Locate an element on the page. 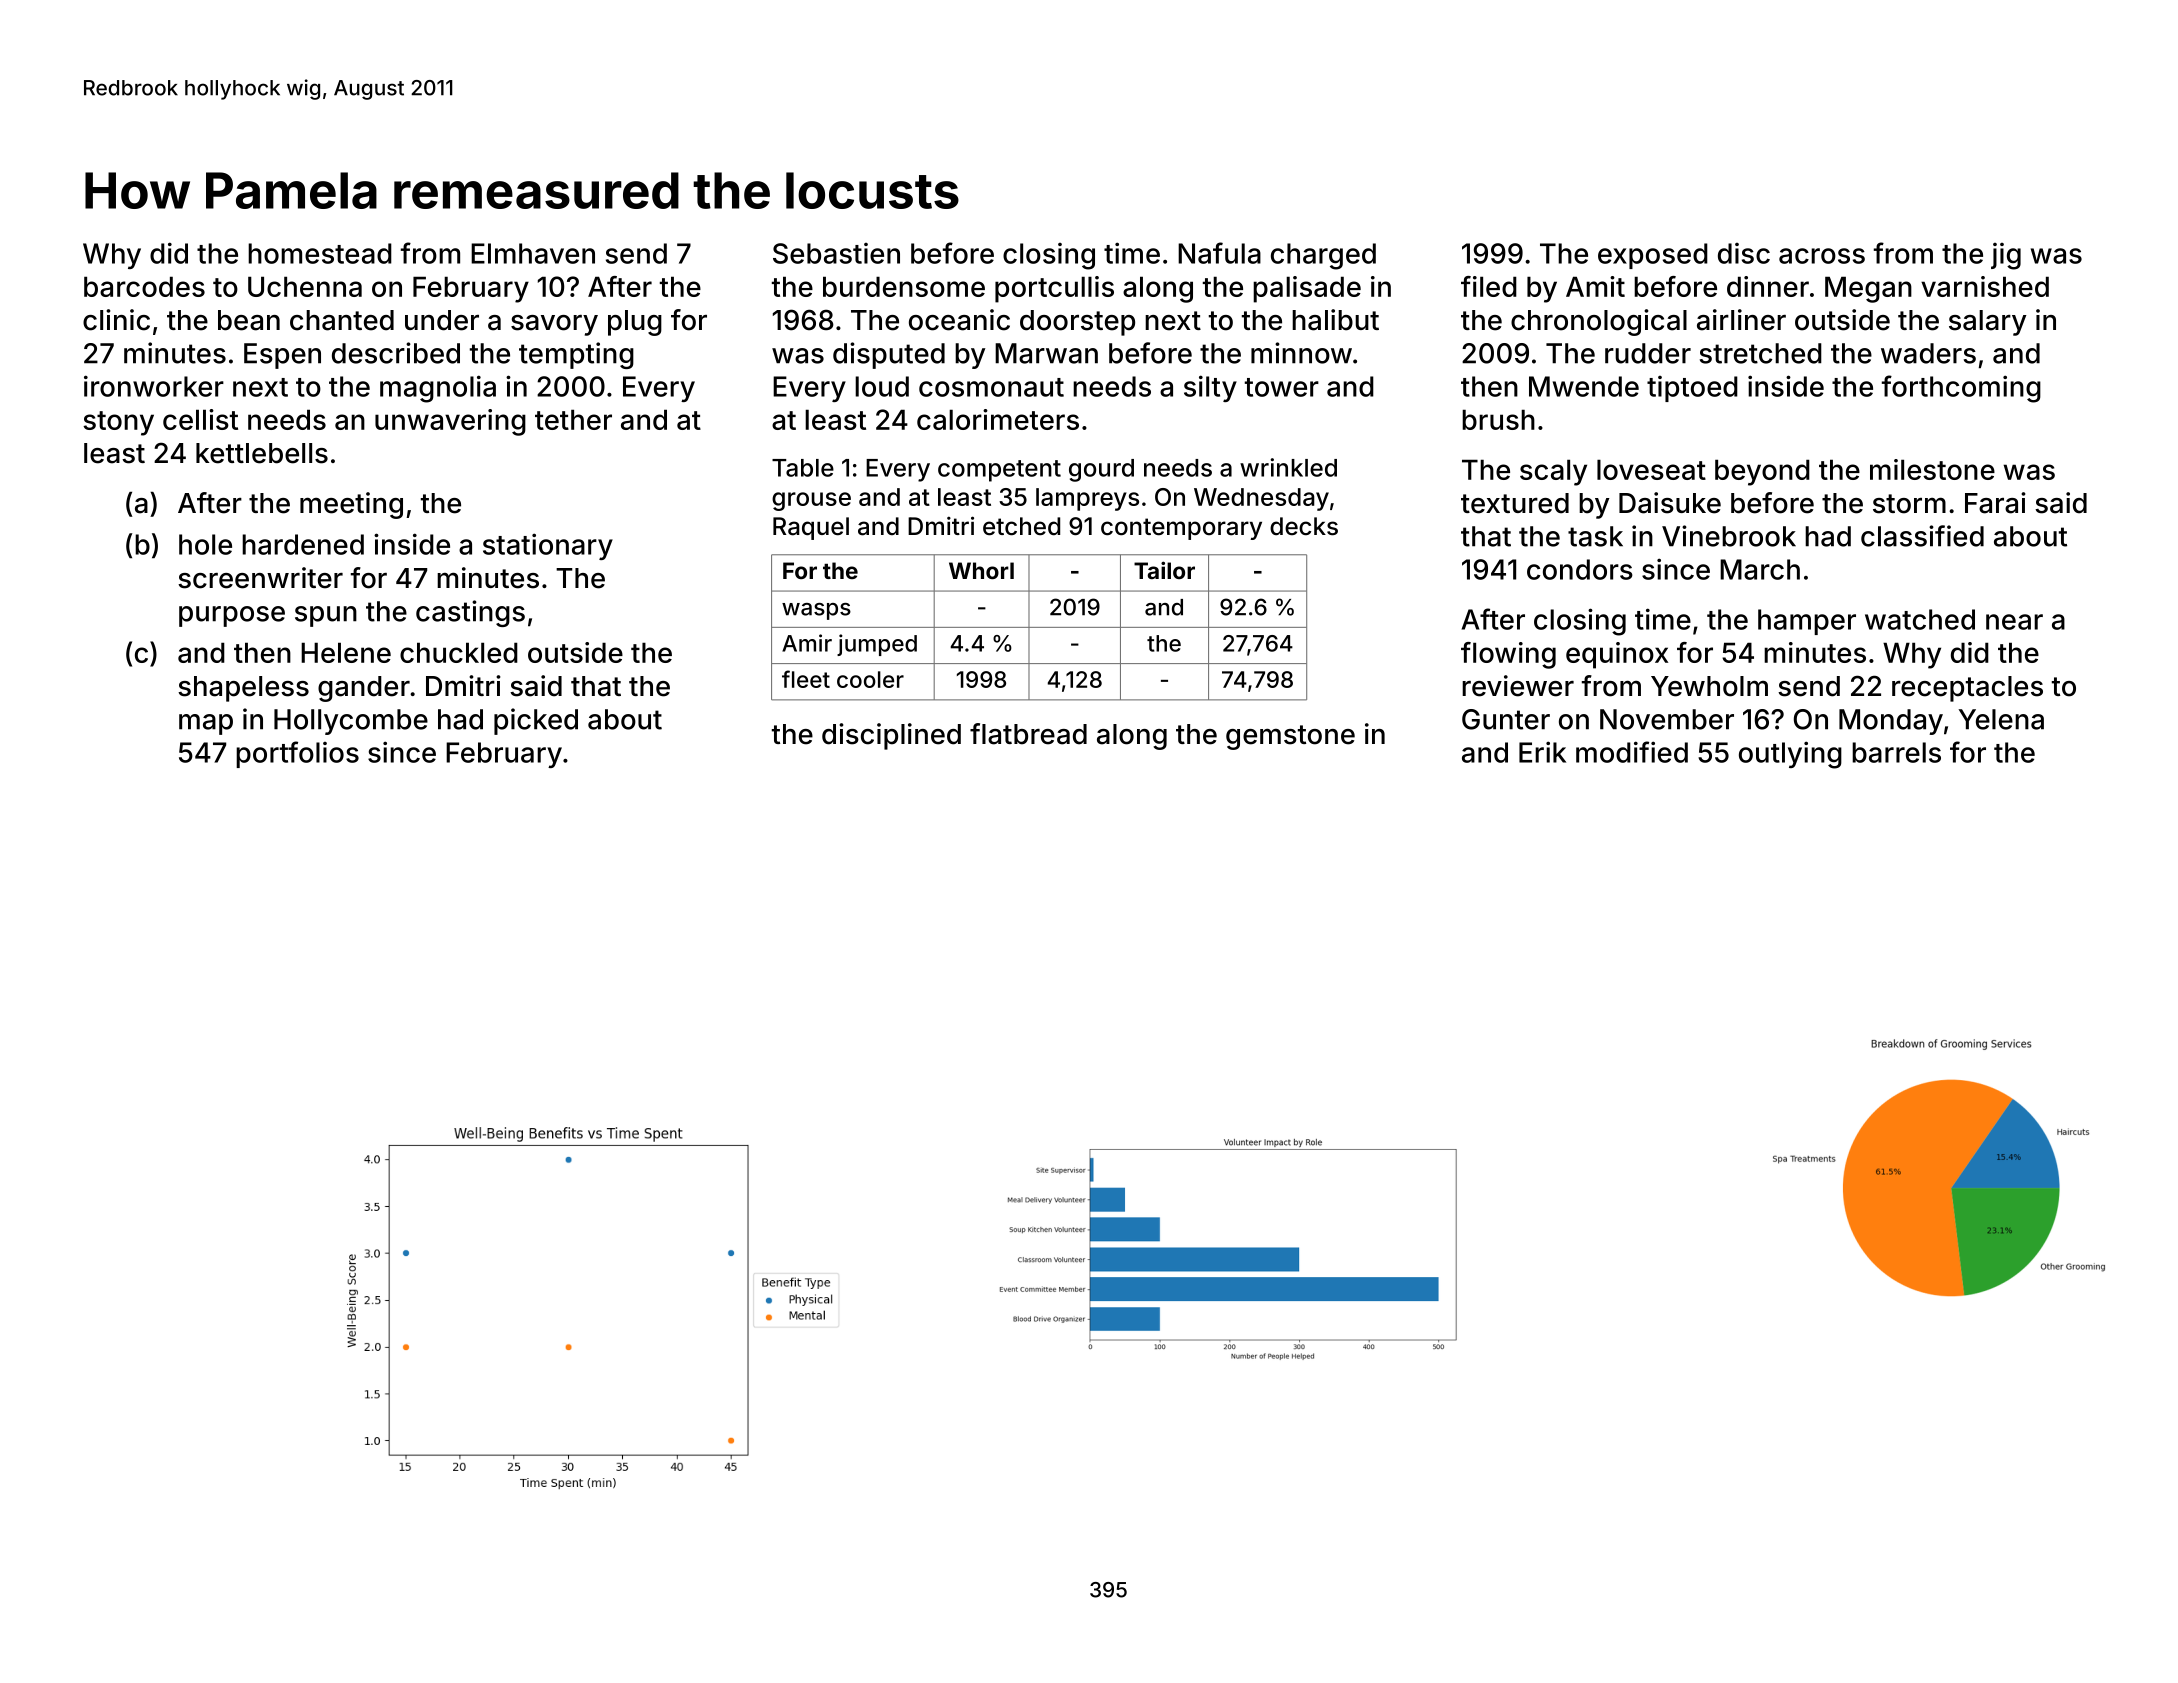 This page has width=2178, height=1683. Elmhaven is located at coordinates (533, 253).
